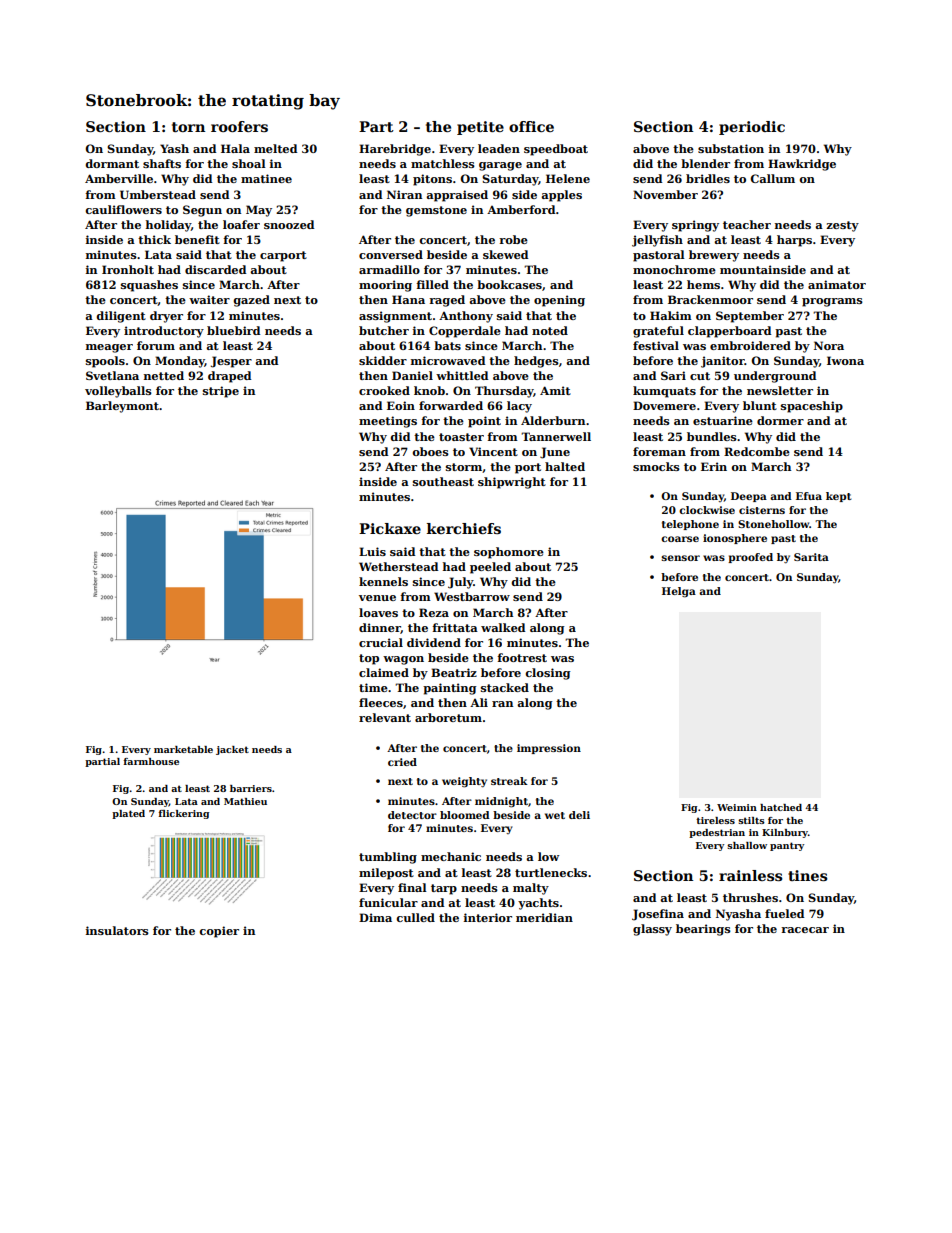 The image size is (952, 1233). What do you see at coordinates (752, 128) in the screenshot?
I see `periodic` at bounding box center [752, 128].
